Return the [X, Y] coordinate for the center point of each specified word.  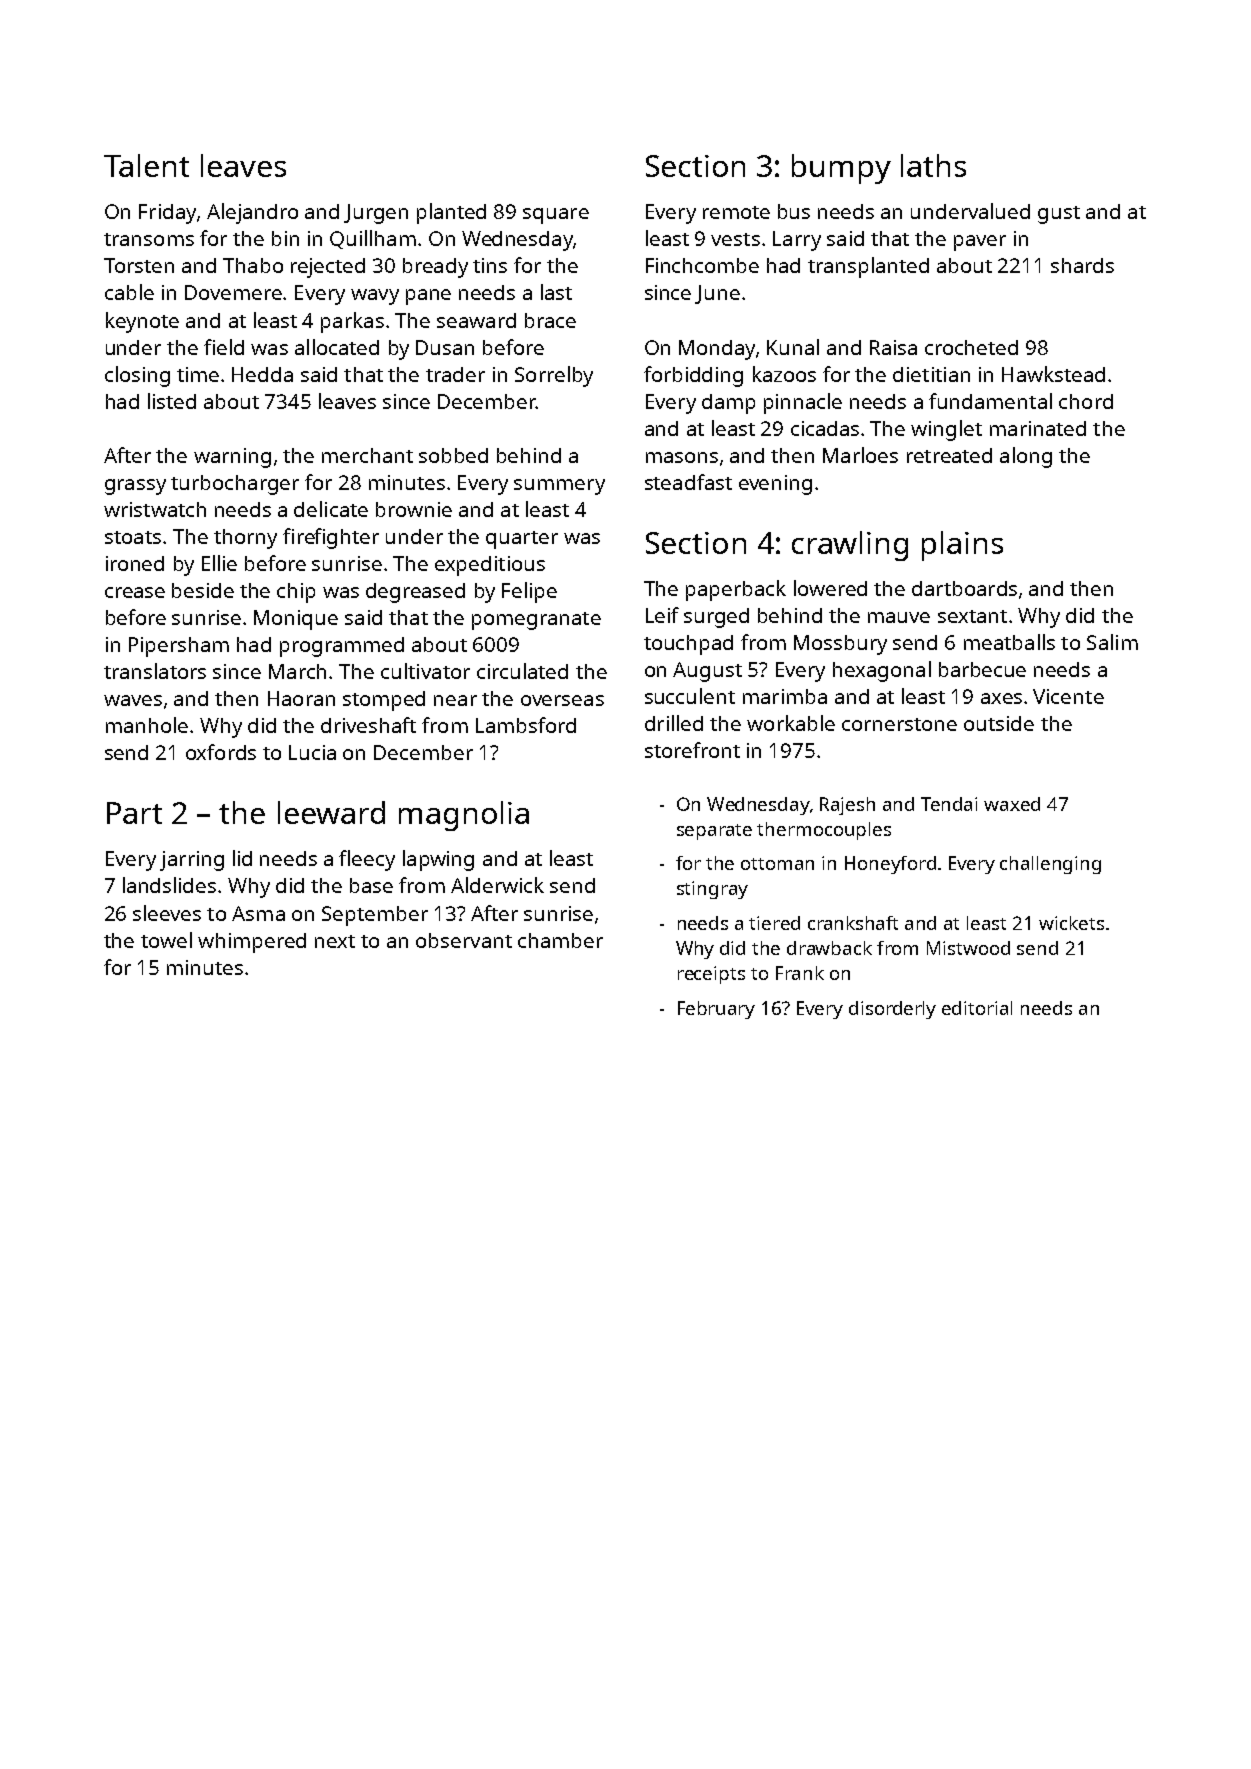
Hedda [262, 374]
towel [166, 940]
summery [559, 487]
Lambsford [526, 725]
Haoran [301, 698]
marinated [1038, 428]
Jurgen [376, 214]
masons [682, 457]
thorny [245, 539]
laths [933, 165]
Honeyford [890, 865]
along [1026, 457]
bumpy [841, 169]
